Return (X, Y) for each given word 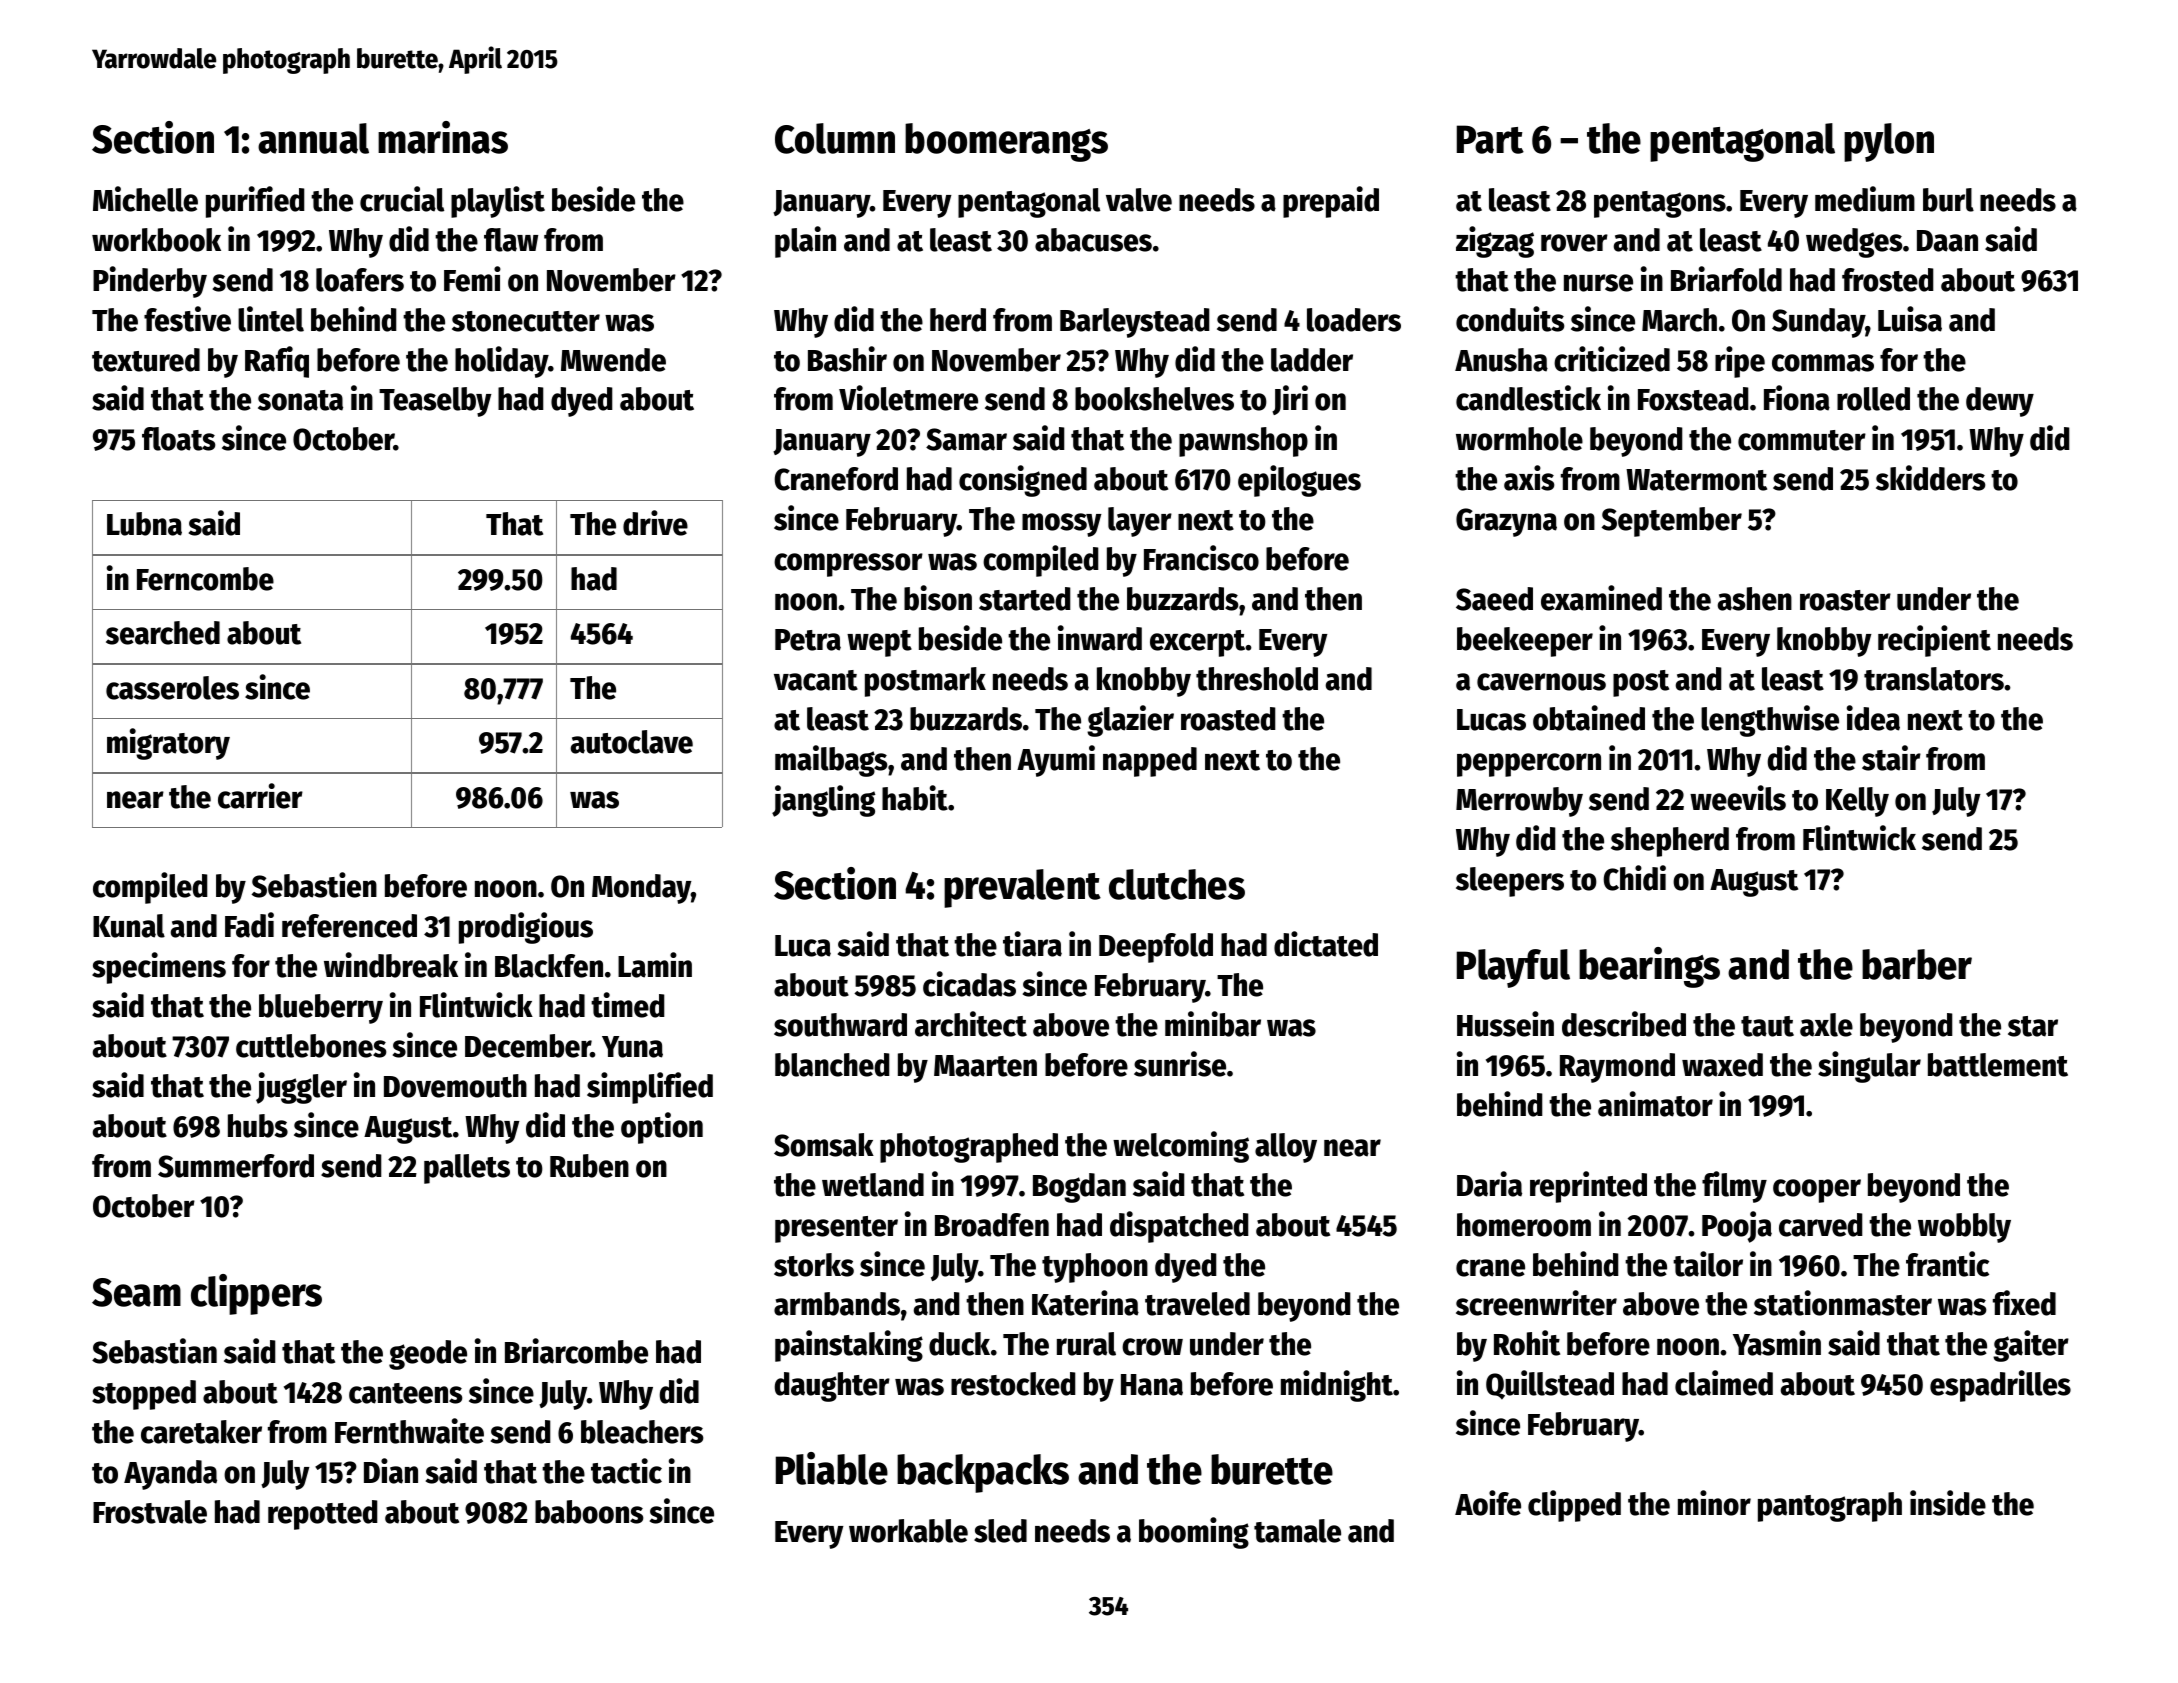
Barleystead (1135, 323)
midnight (1337, 1386)
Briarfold (1726, 279)
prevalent (1022, 888)
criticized (1612, 359)
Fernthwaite (409, 1431)
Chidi (1634, 878)
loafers (360, 280)
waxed (1722, 1065)
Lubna (144, 524)
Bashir (847, 359)
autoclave (632, 742)
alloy (1286, 1148)
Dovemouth (455, 1086)
